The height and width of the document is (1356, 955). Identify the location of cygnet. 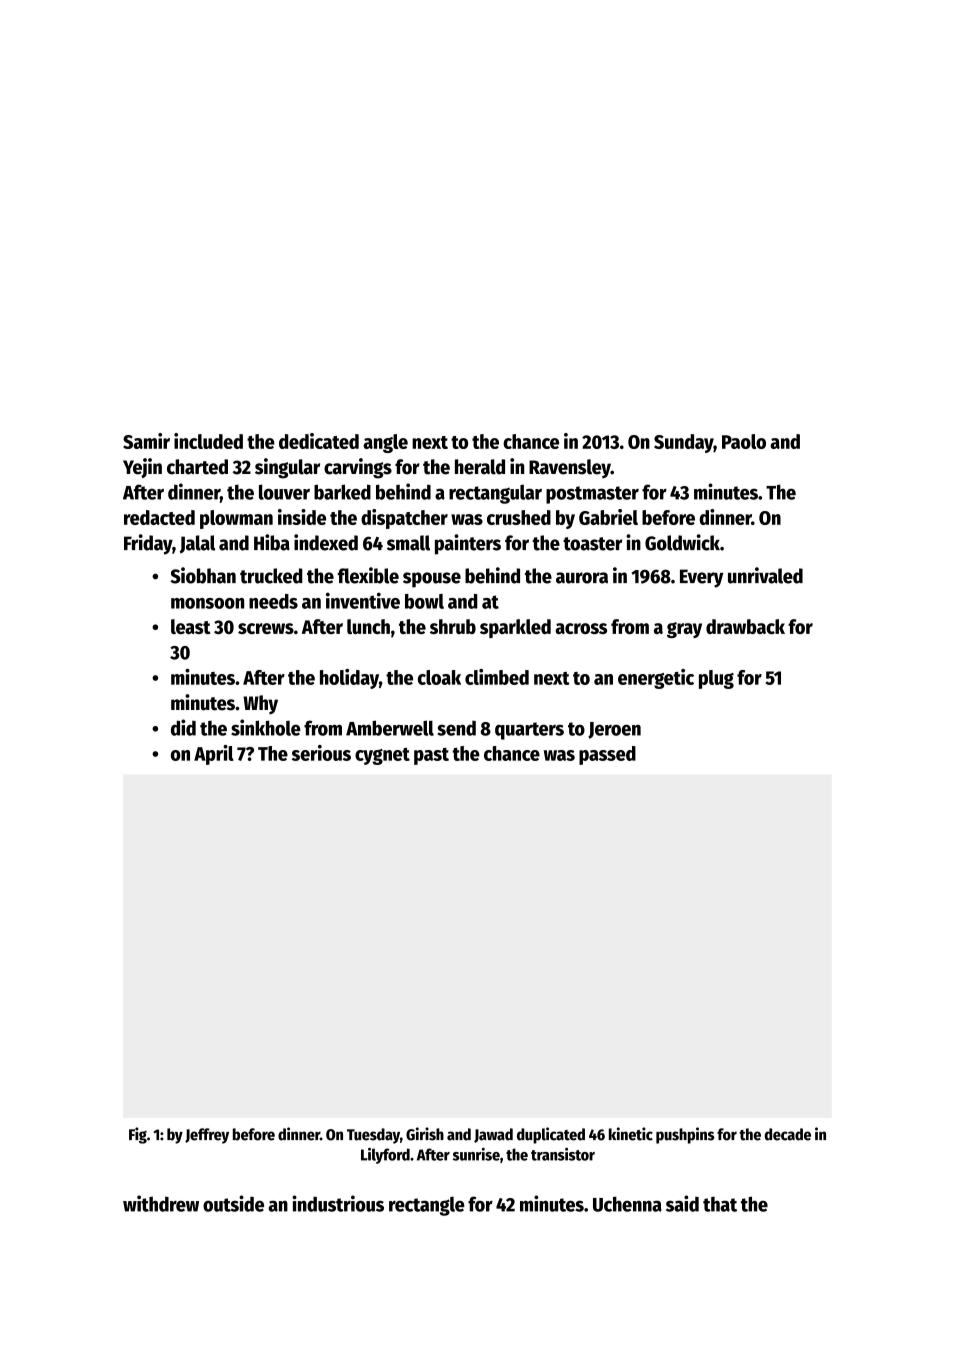
(382, 756).
